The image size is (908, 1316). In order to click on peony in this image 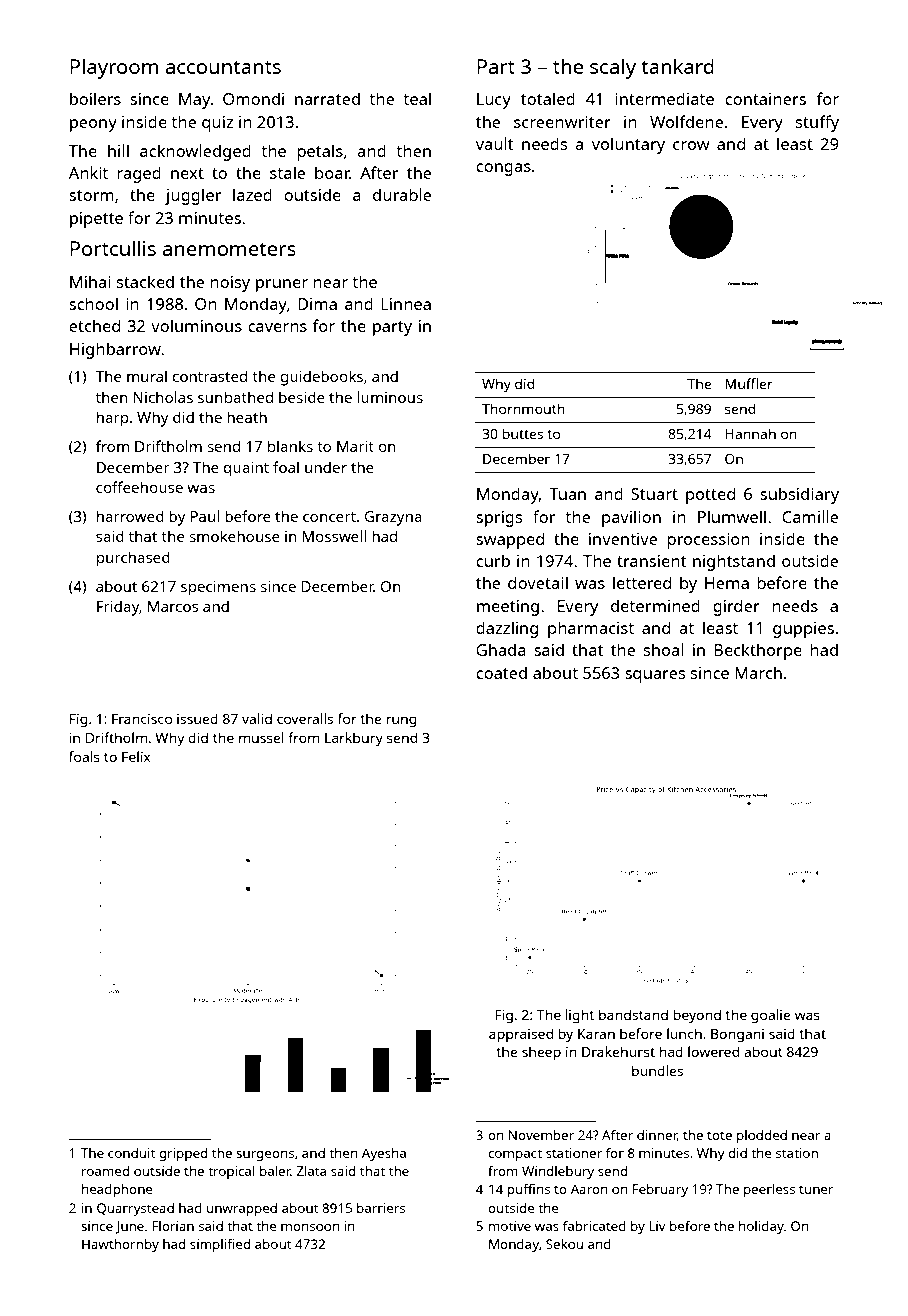, I will do `click(93, 125)`.
